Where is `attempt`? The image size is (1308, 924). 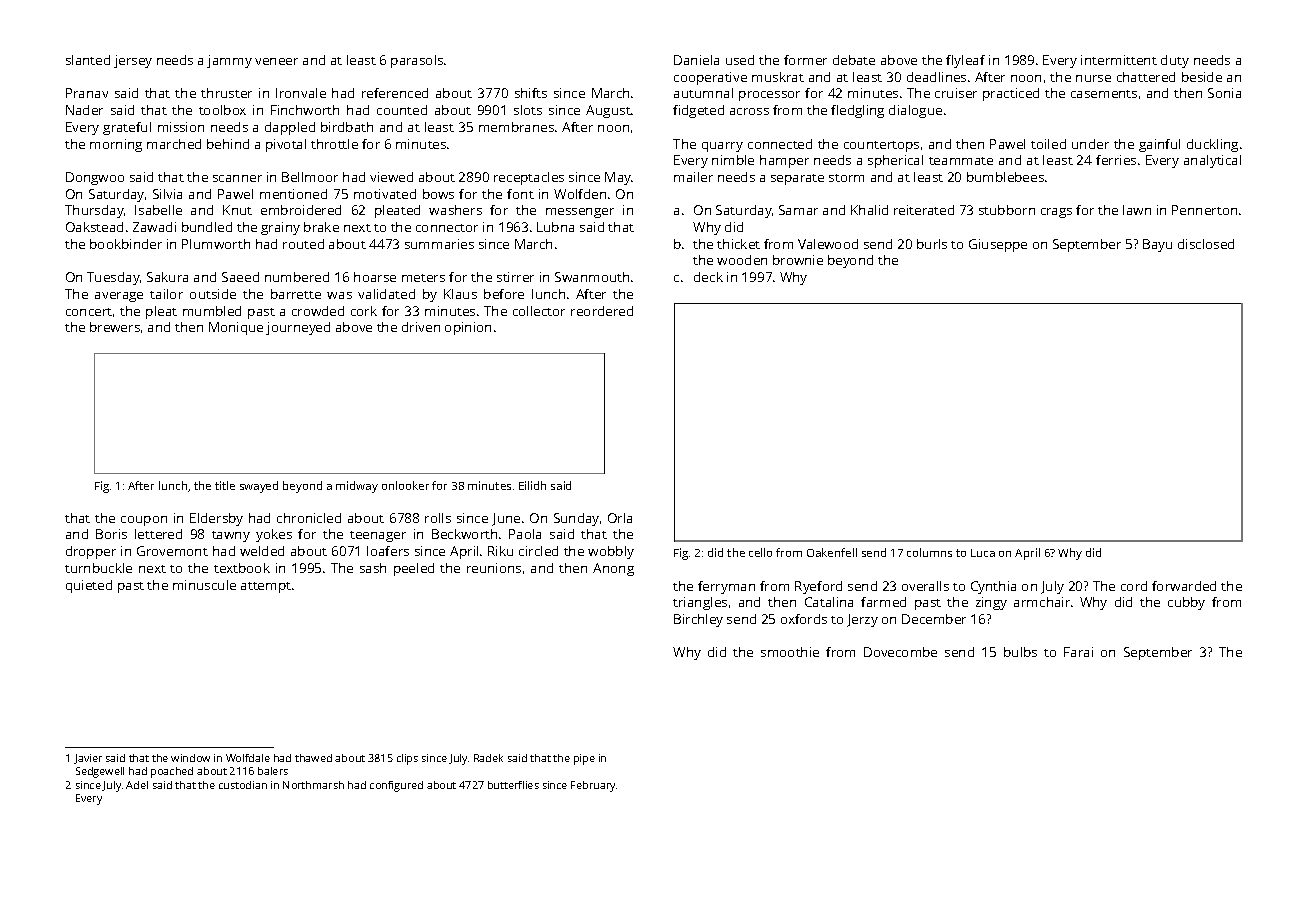
attempt is located at coordinates (266, 587).
